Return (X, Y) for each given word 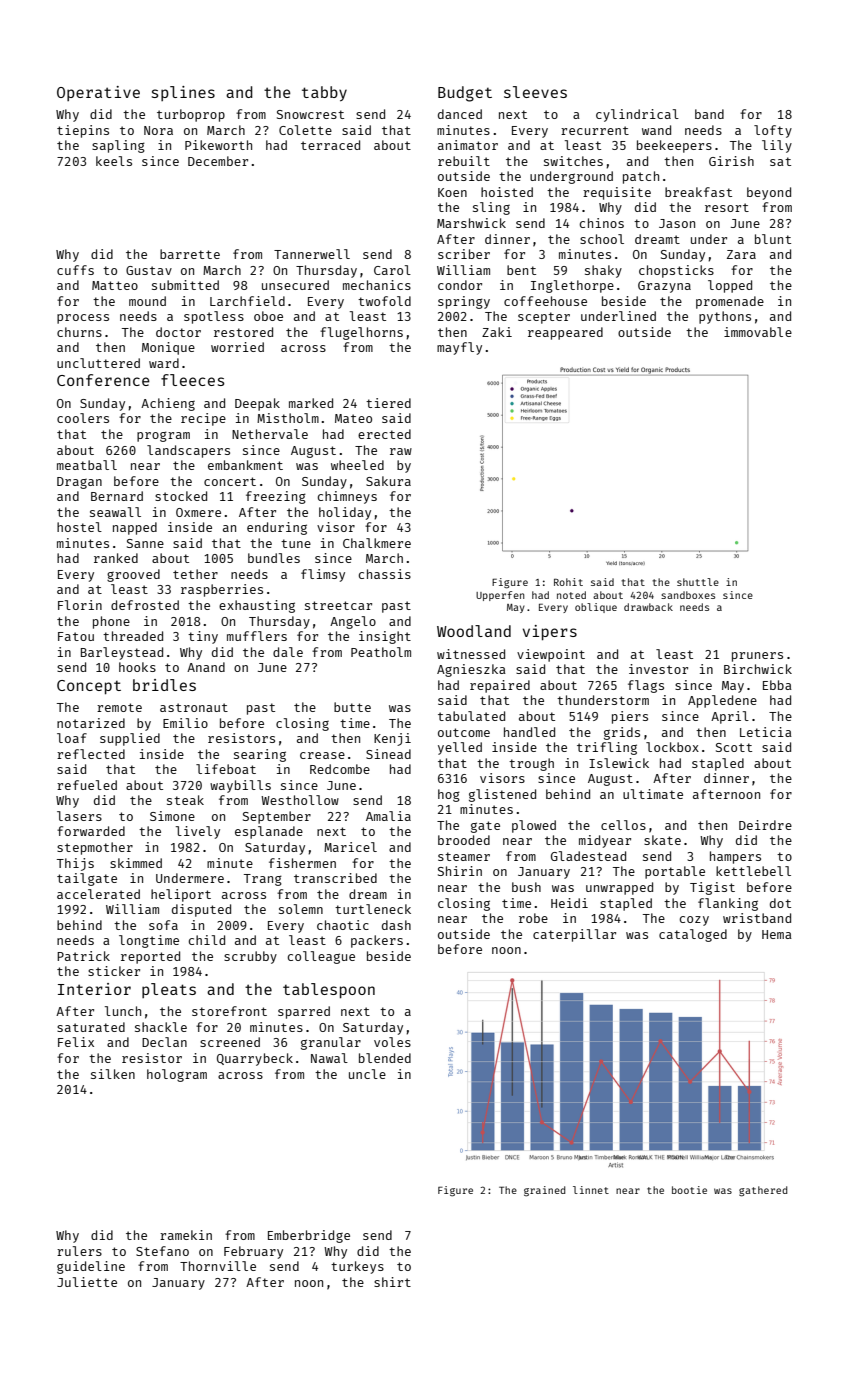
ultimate (653, 794)
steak (185, 800)
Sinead (388, 754)
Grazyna (664, 287)
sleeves (535, 92)
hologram (177, 1075)
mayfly (459, 348)
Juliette (87, 1282)
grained (544, 1191)
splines (183, 93)
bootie (689, 1190)
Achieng (168, 404)
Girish (731, 161)
